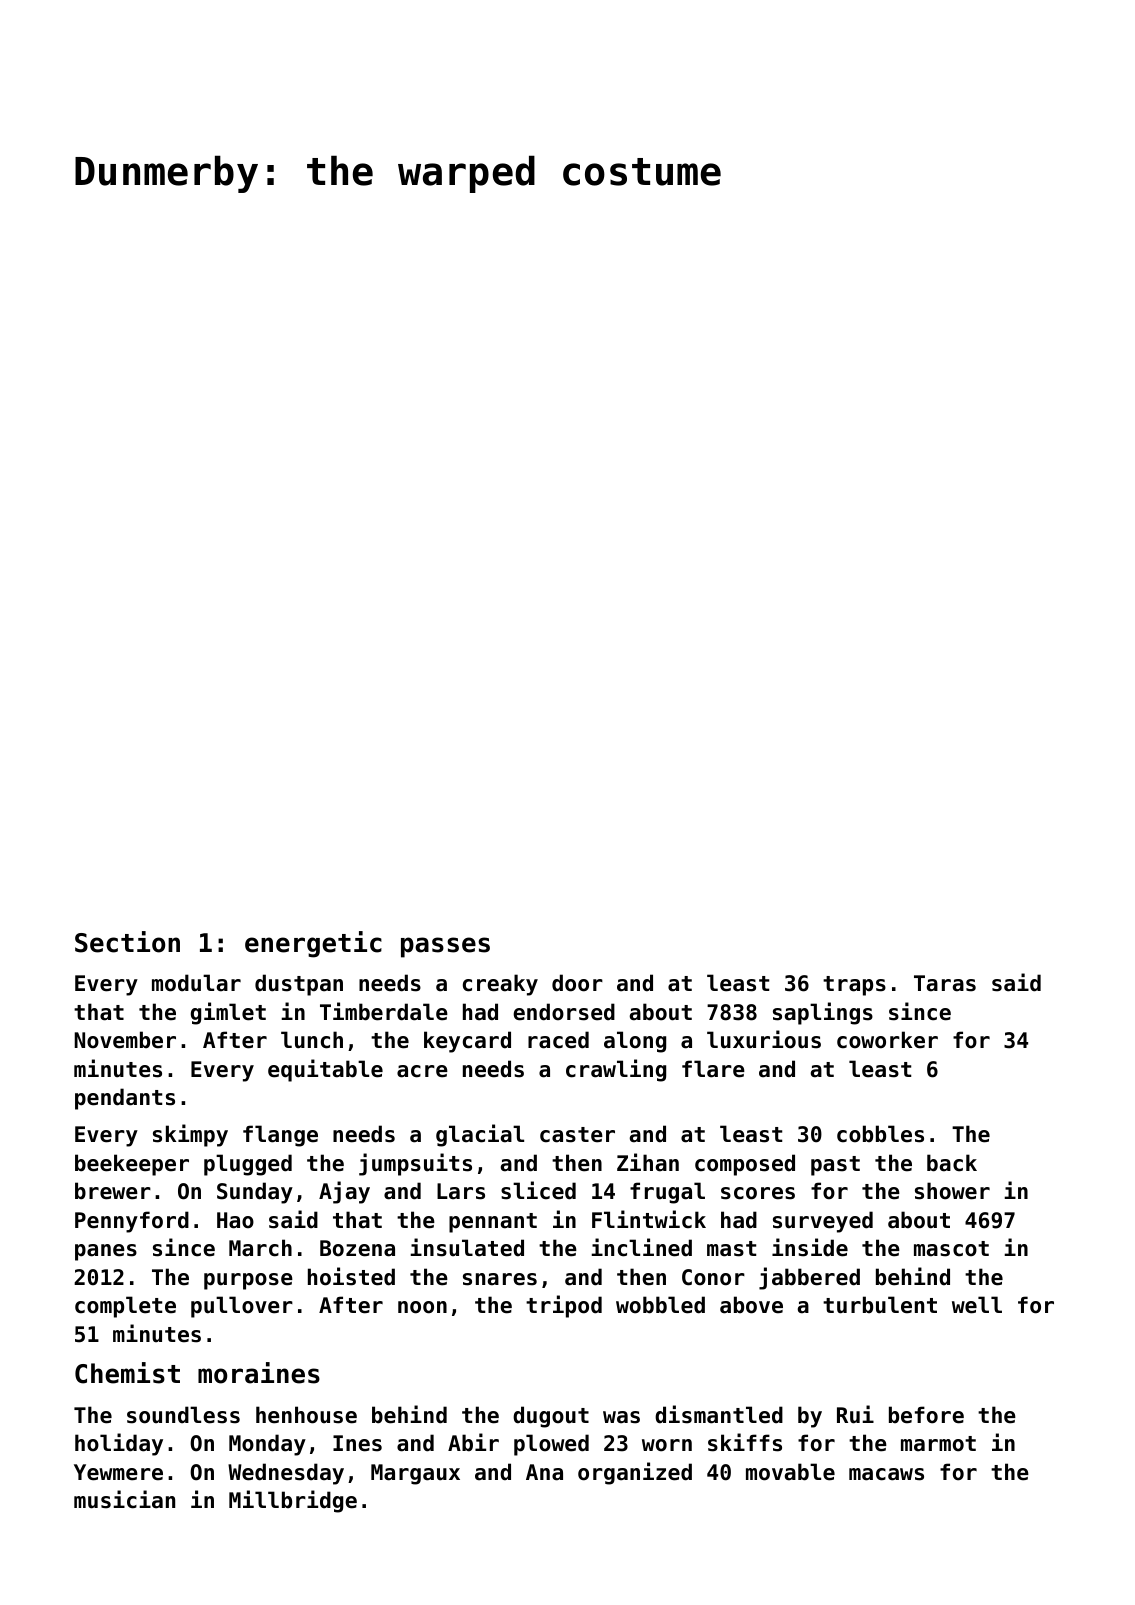 This document has height=1605, width=1135. I want to click on well, so click(977, 1305).
